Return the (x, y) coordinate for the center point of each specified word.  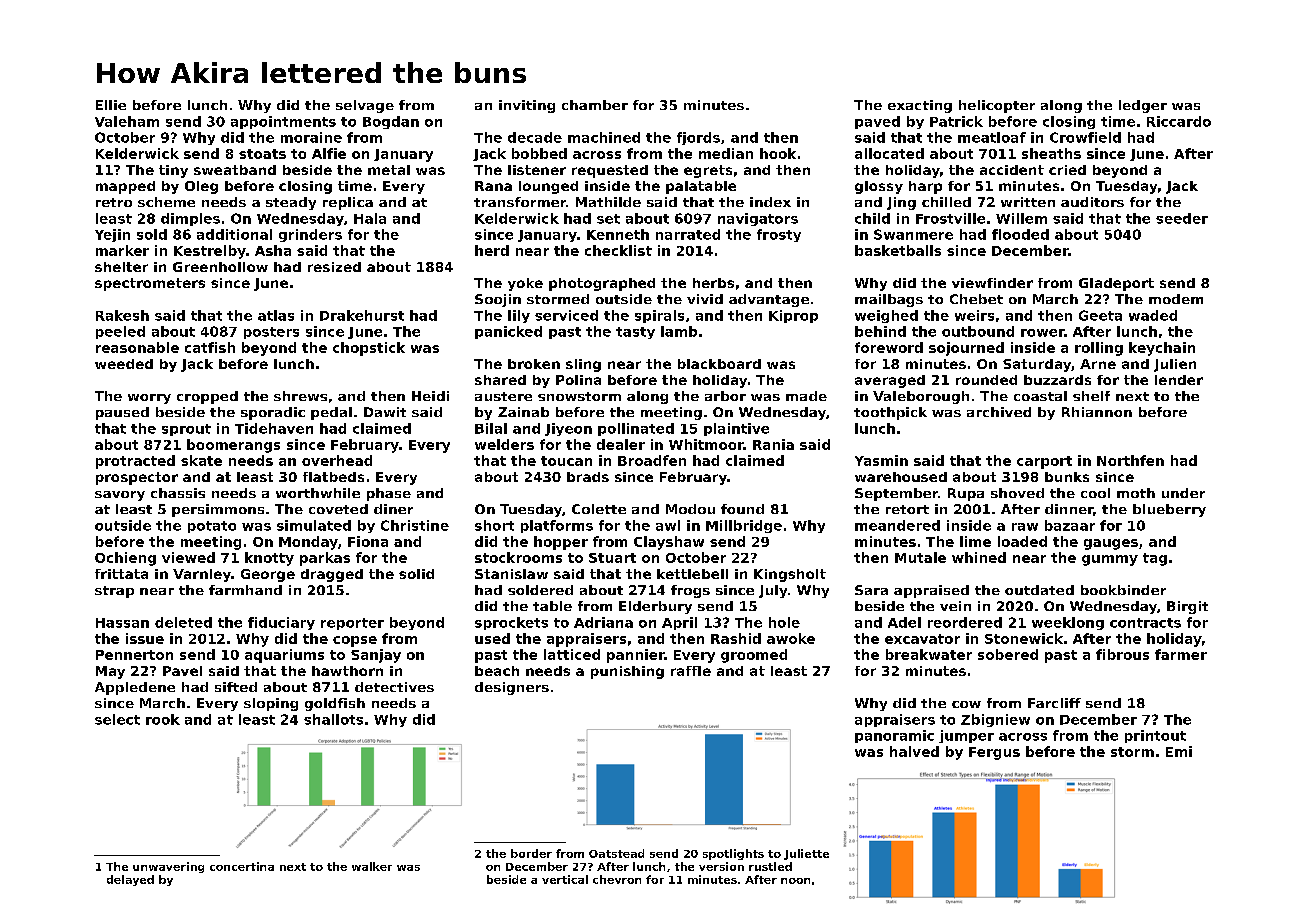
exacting (920, 106)
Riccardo (1179, 121)
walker (372, 866)
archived (999, 412)
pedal (331, 413)
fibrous (1122, 654)
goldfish (335, 704)
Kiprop (793, 316)
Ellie (111, 105)
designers (512, 688)
